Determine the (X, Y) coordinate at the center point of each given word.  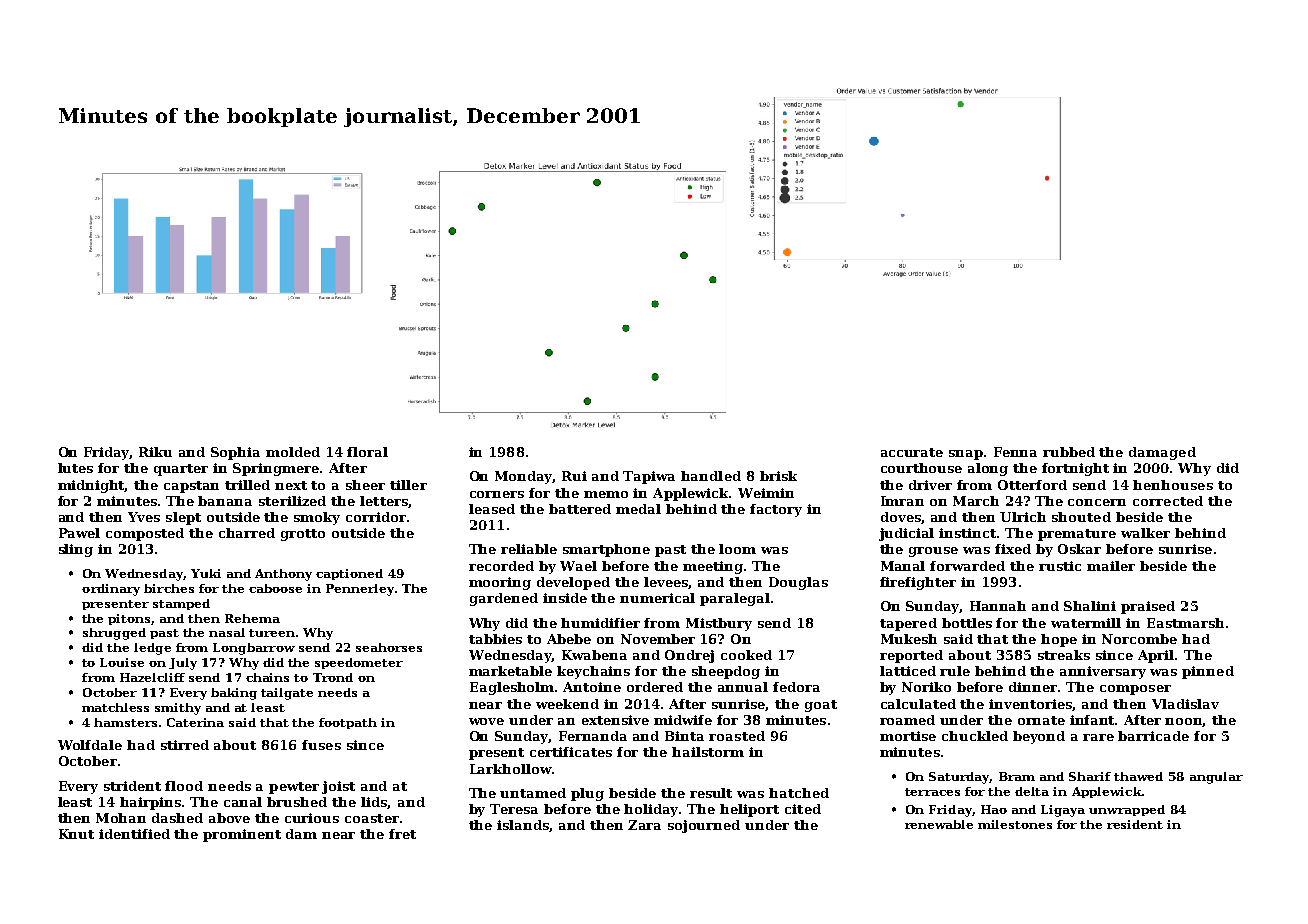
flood (184, 786)
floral (367, 452)
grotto (303, 535)
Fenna (1015, 452)
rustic (1060, 566)
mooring (500, 583)
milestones (1015, 824)
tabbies (495, 639)
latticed (908, 671)
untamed (533, 793)
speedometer (359, 663)
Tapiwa (649, 477)
